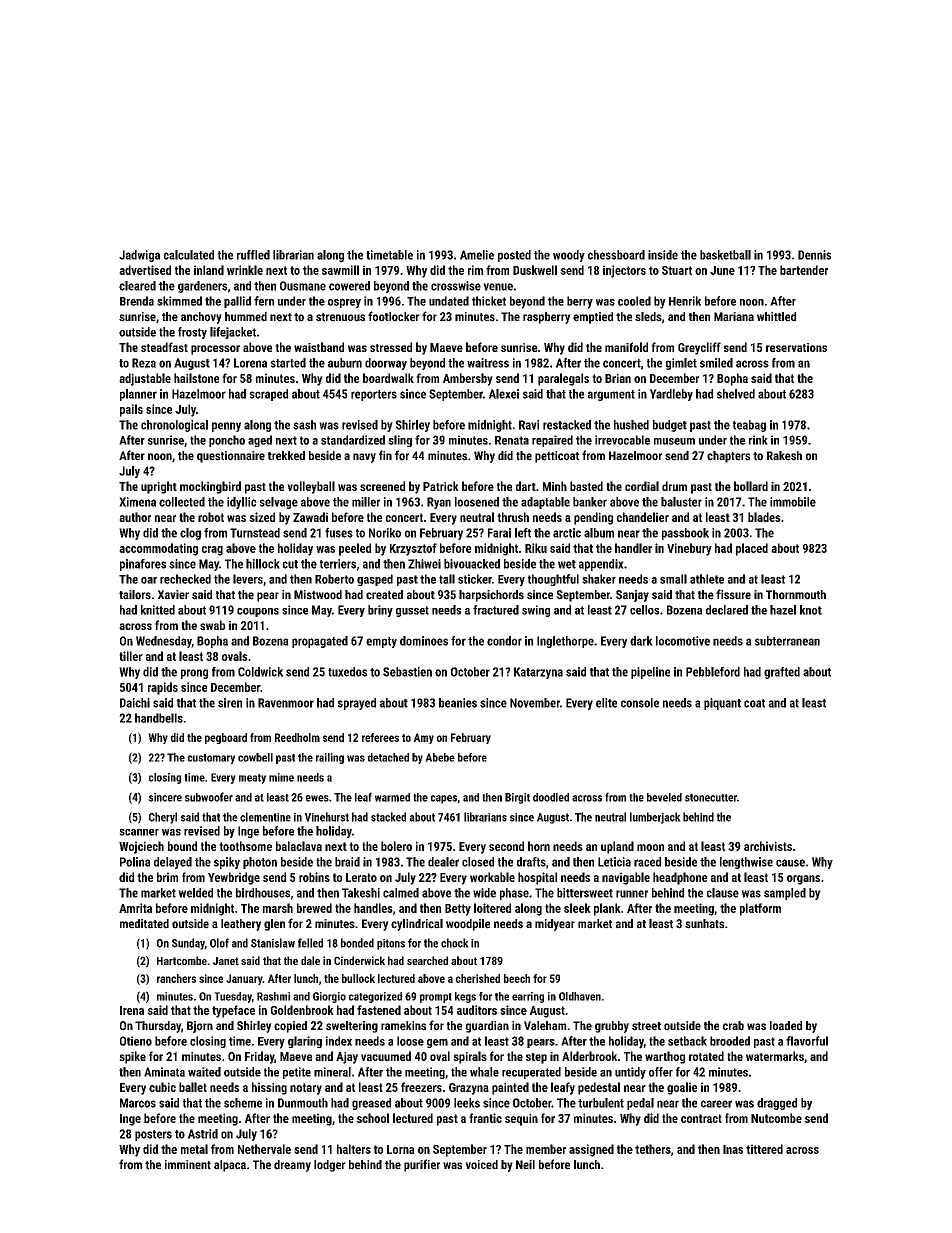 The width and height of the page is (952, 1233). I want to click on inside, so click(663, 255).
